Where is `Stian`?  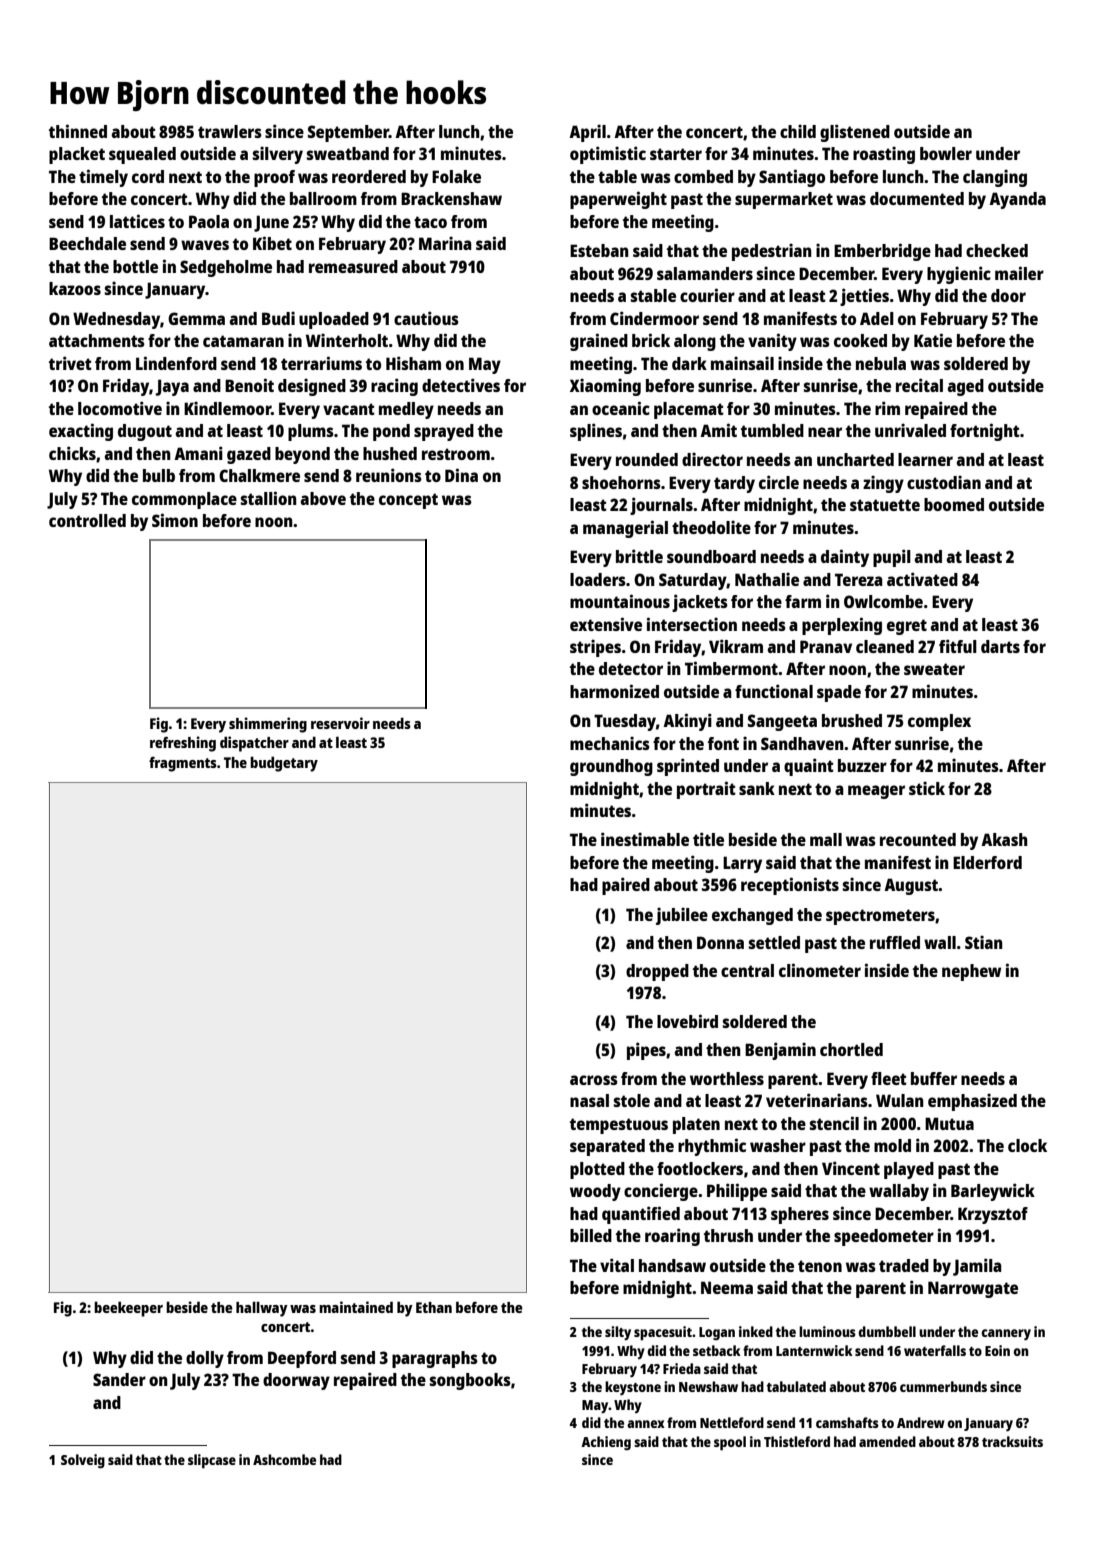
Stian is located at coordinates (984, 942).
